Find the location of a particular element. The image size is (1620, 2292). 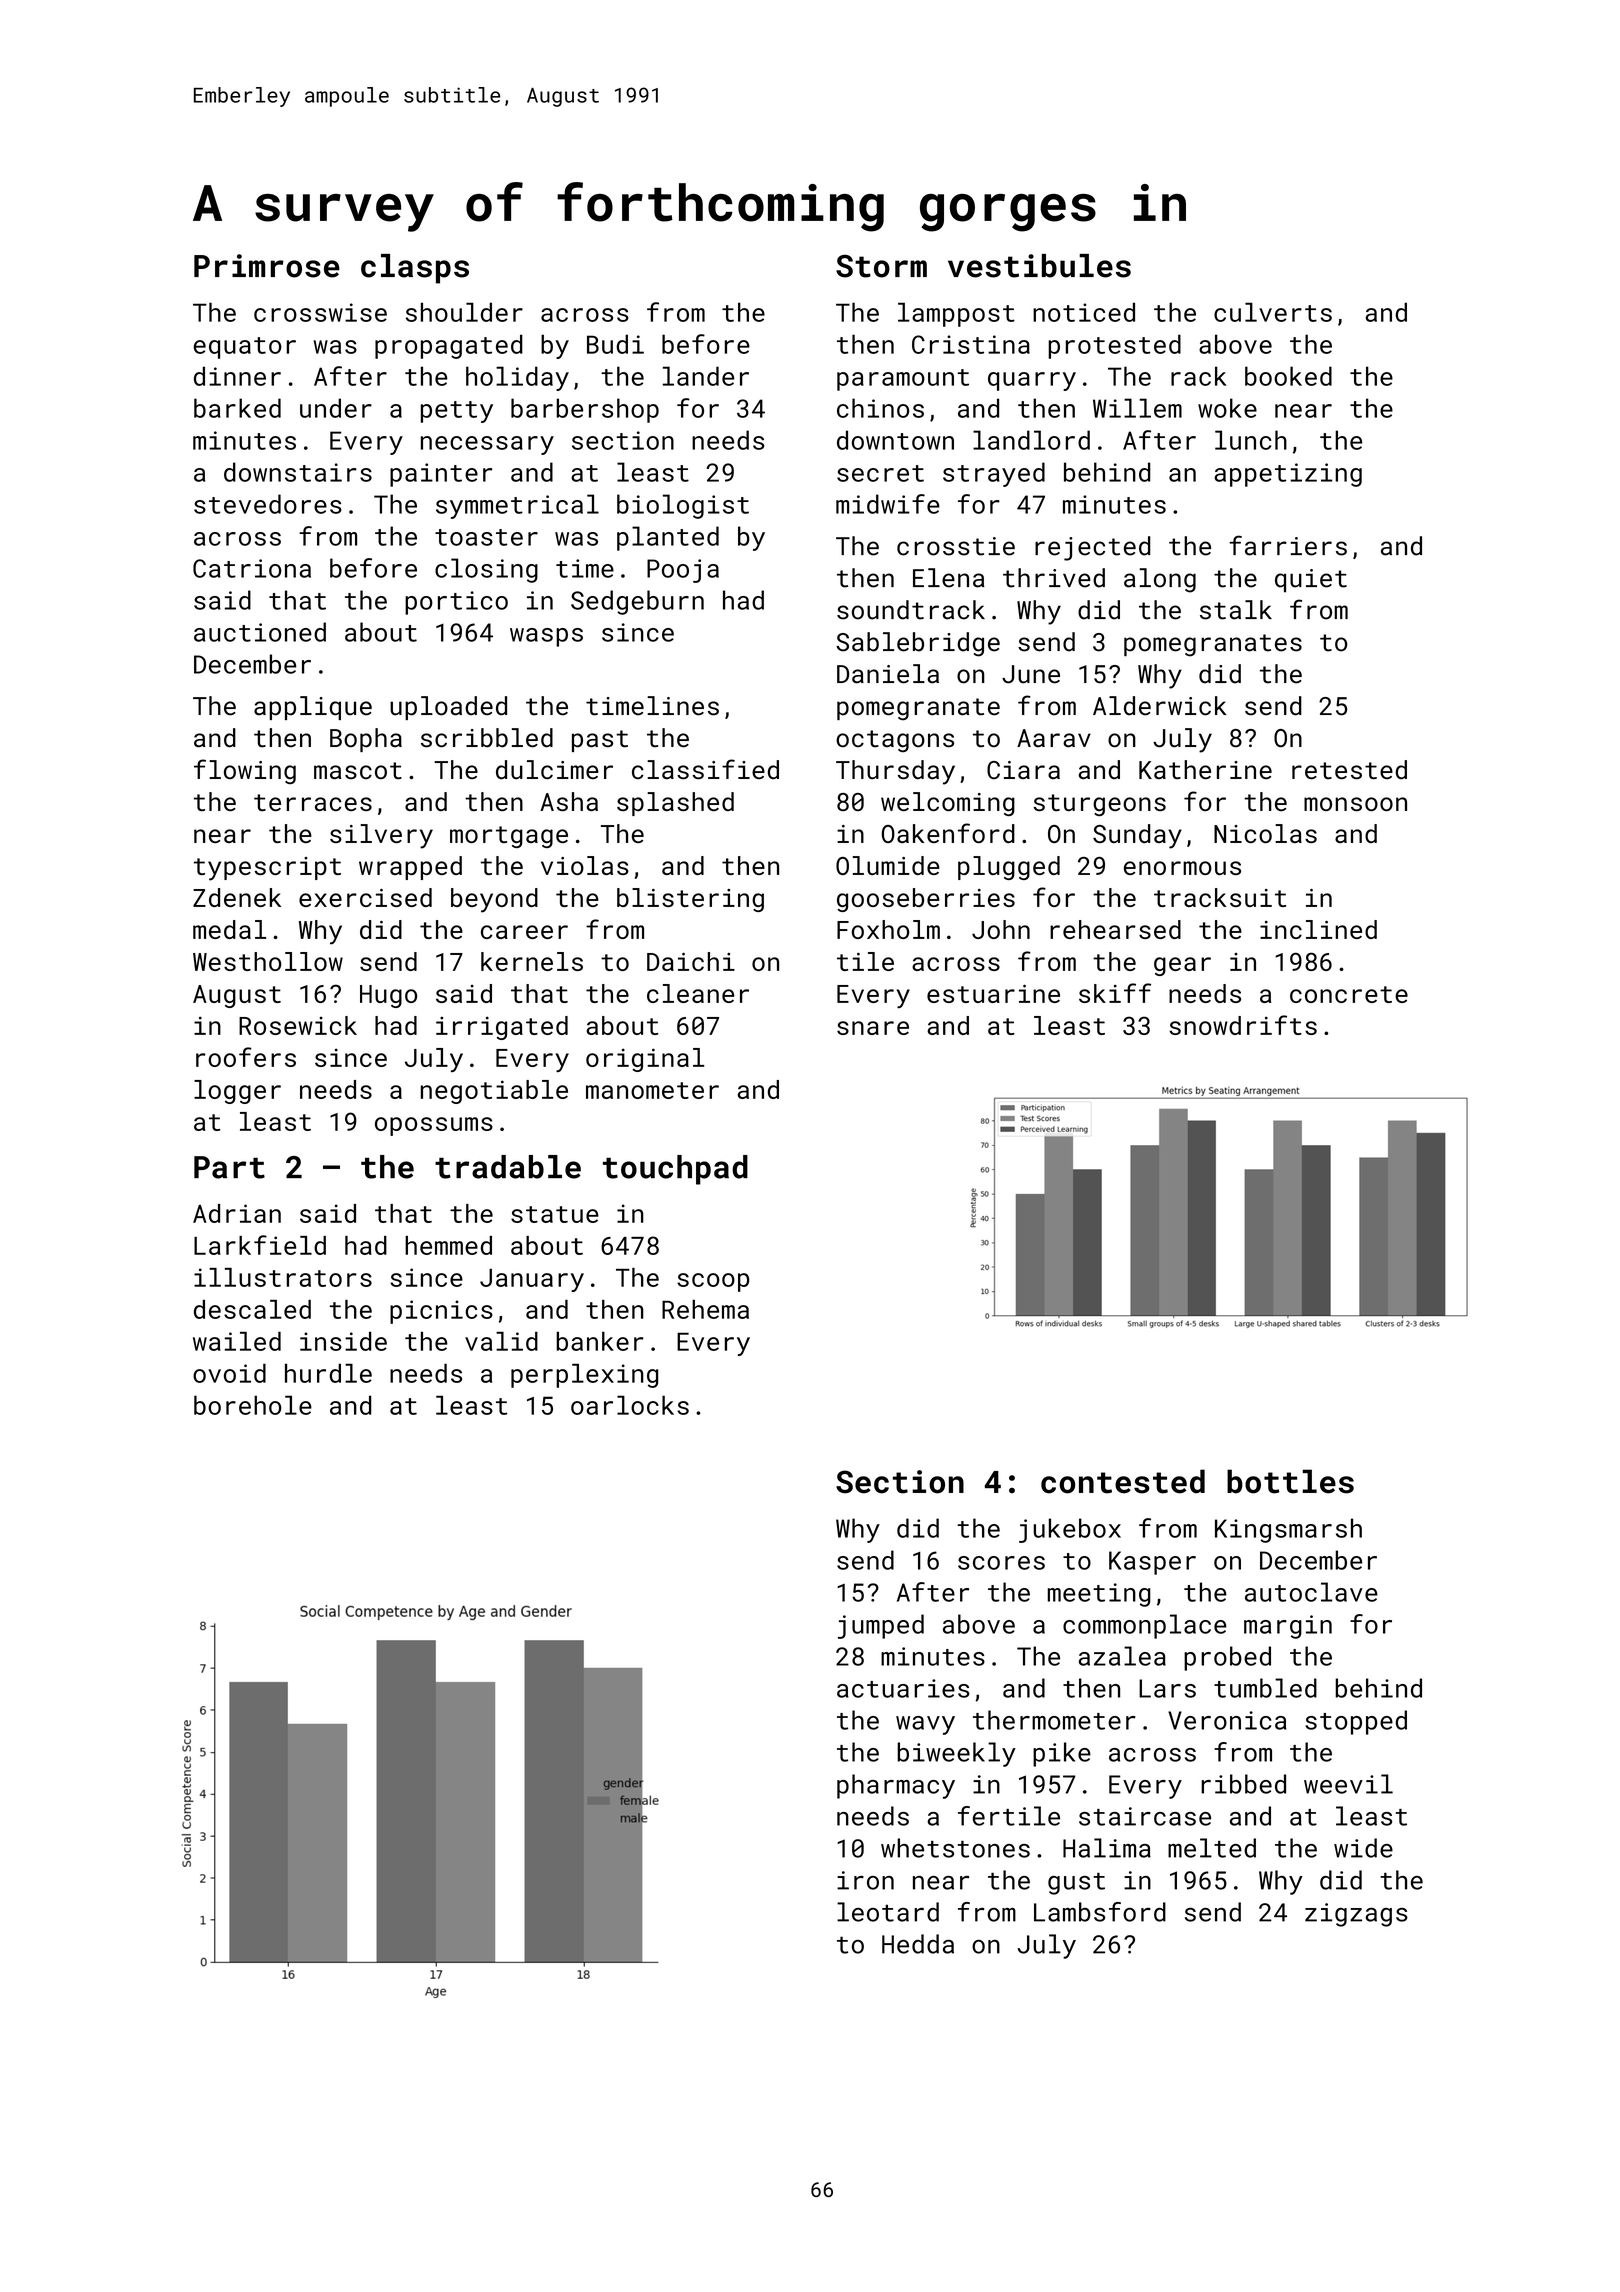

culverts is located at coordinates (1273, 312).
